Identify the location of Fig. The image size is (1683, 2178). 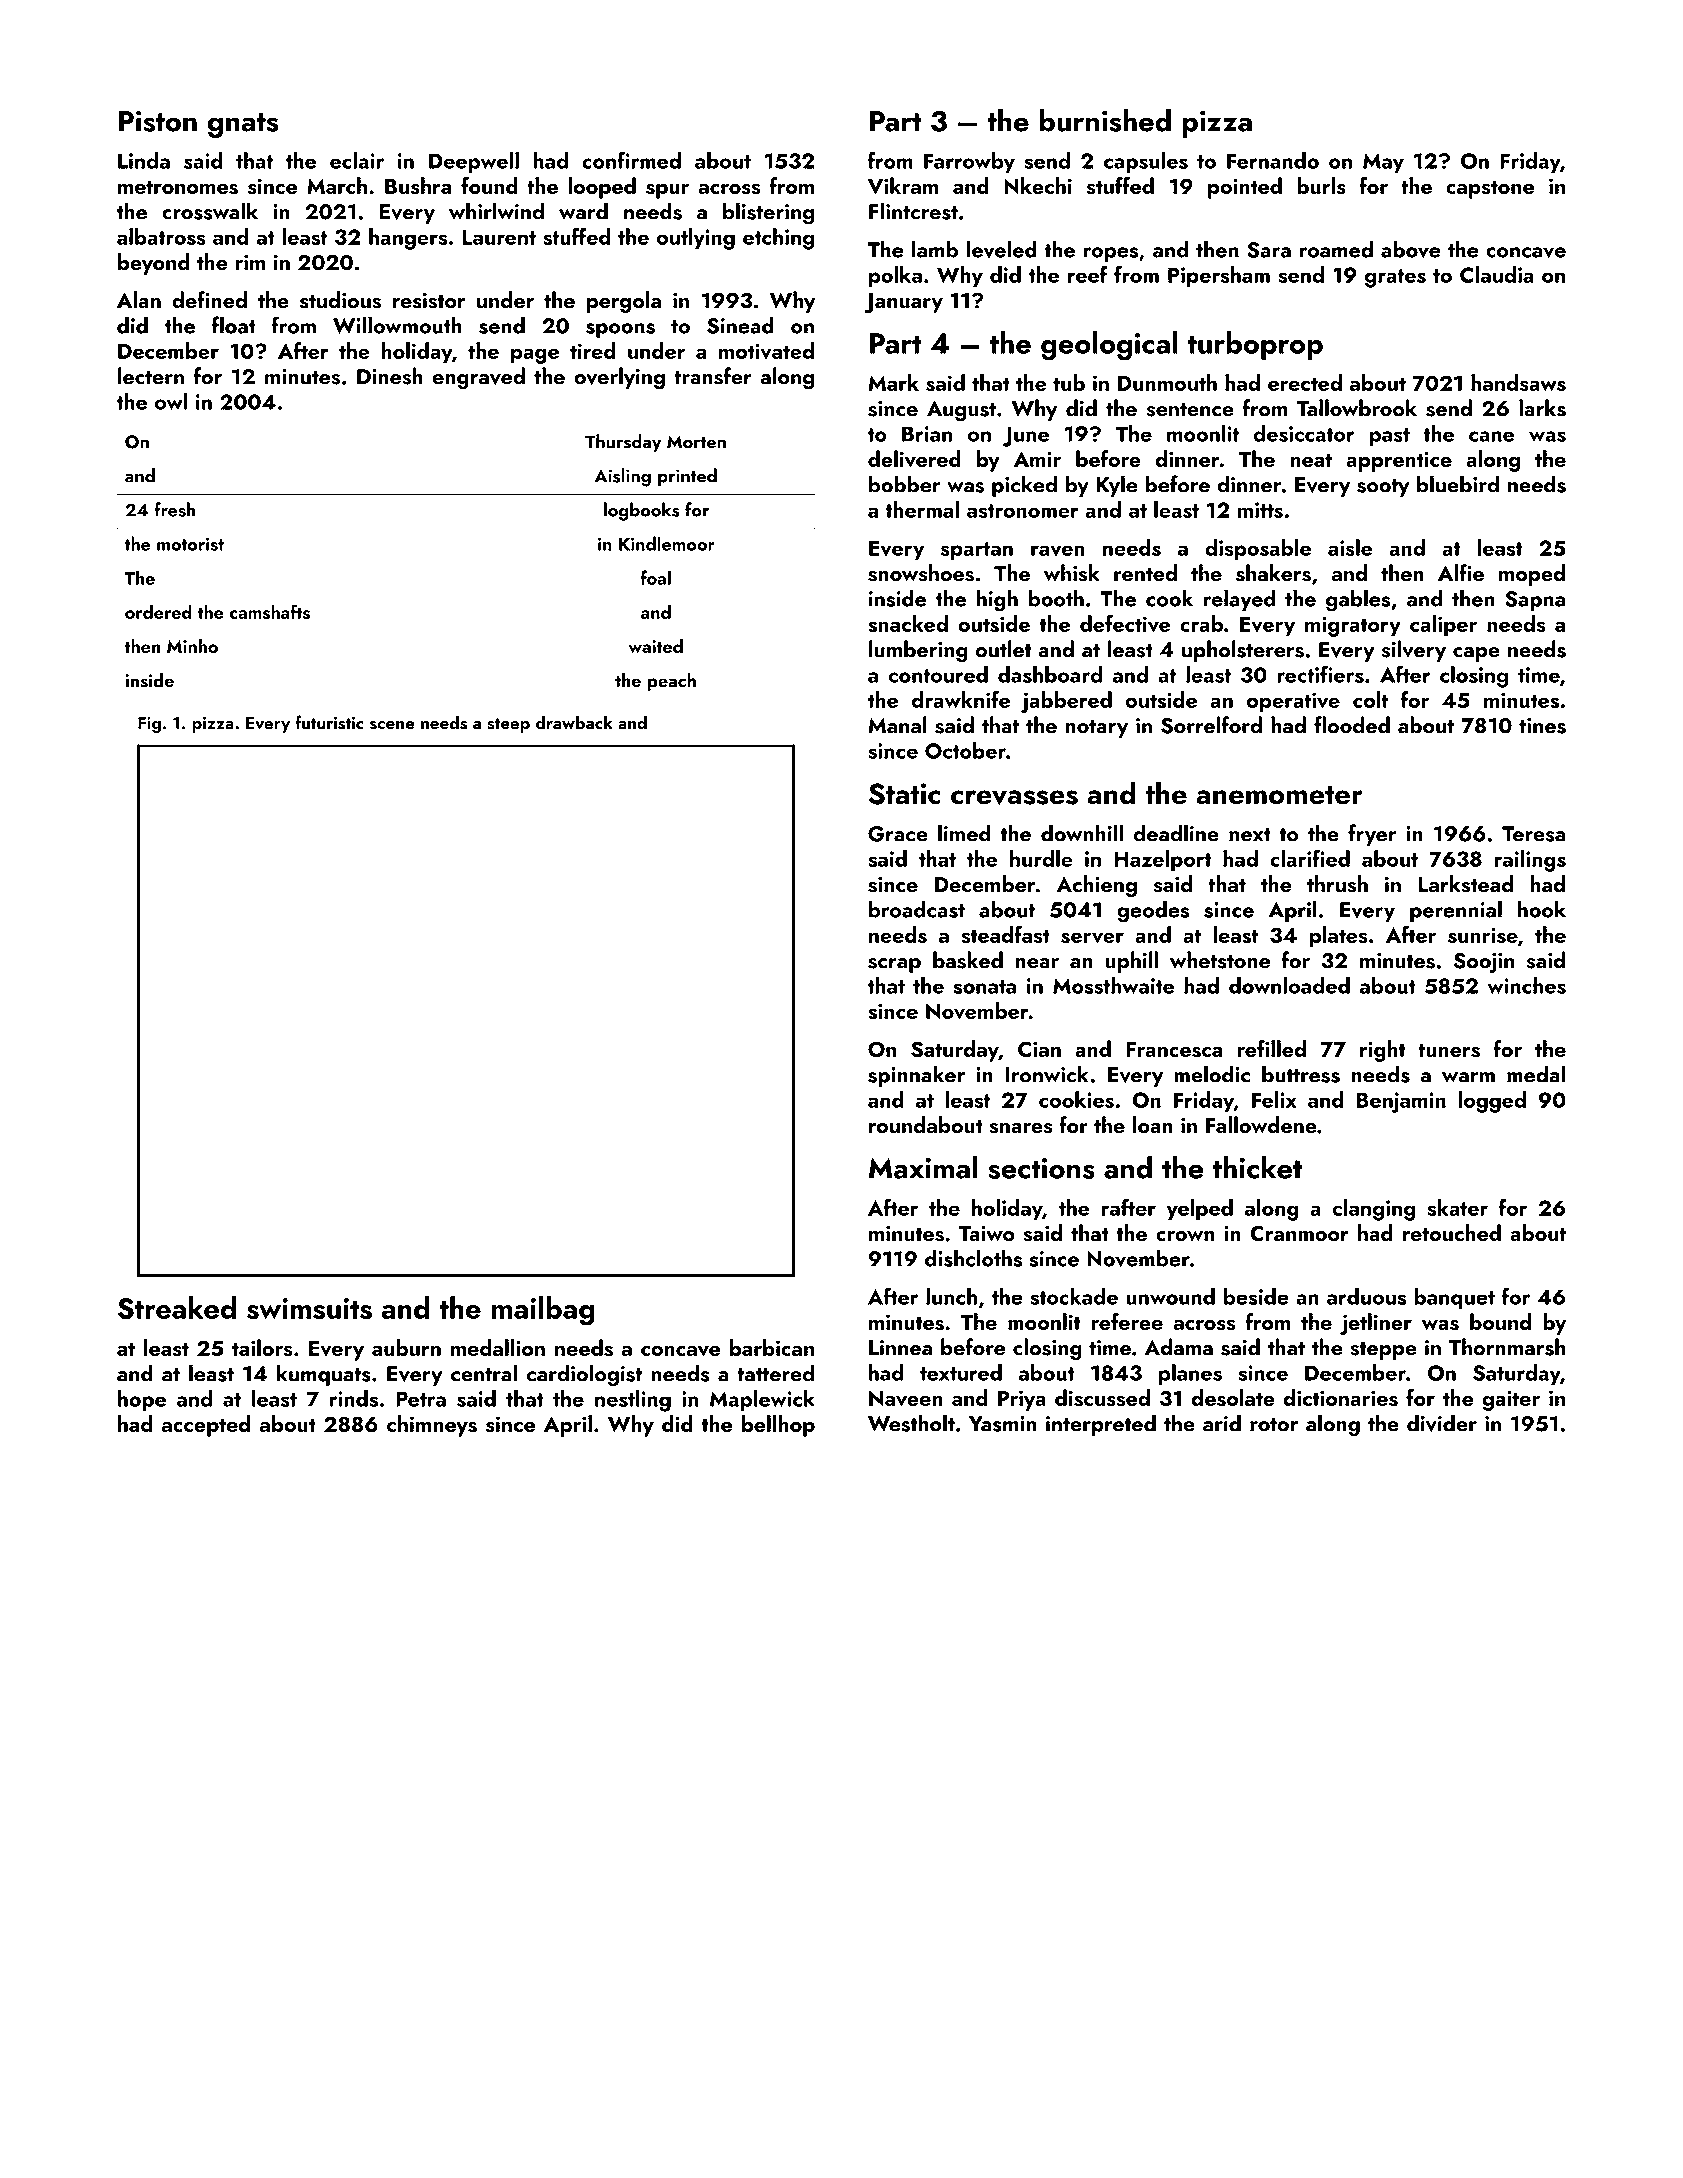
(149, 725).
